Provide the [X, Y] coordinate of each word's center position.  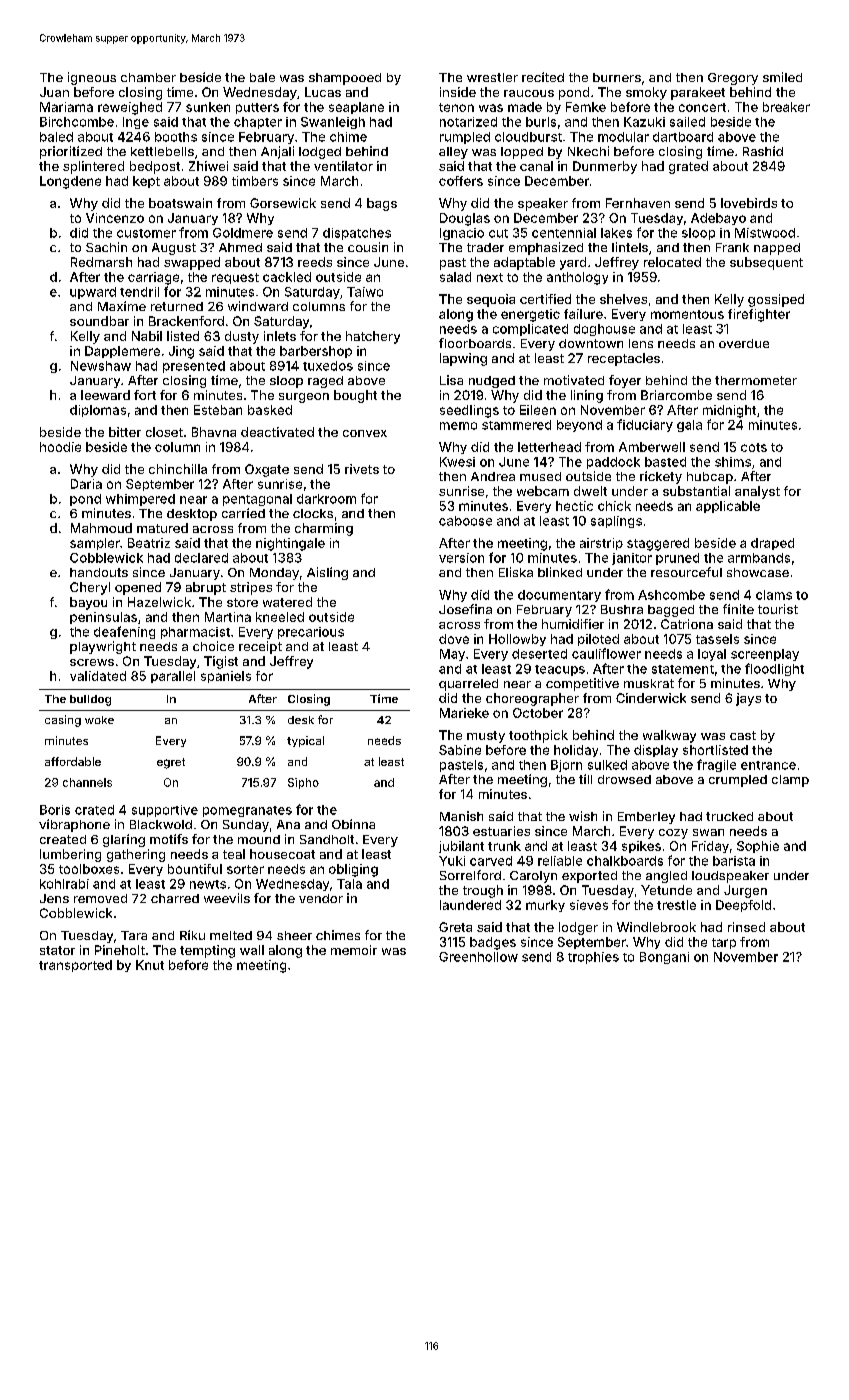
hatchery [373, 337]
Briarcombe [676, 395]
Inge [136, 123]
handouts [99, 572]
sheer [294, 935]
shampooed [345, 79]
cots [754, 447]
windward [258, 306]
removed [100, 898]
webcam [543, 491]
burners [617, 77]
